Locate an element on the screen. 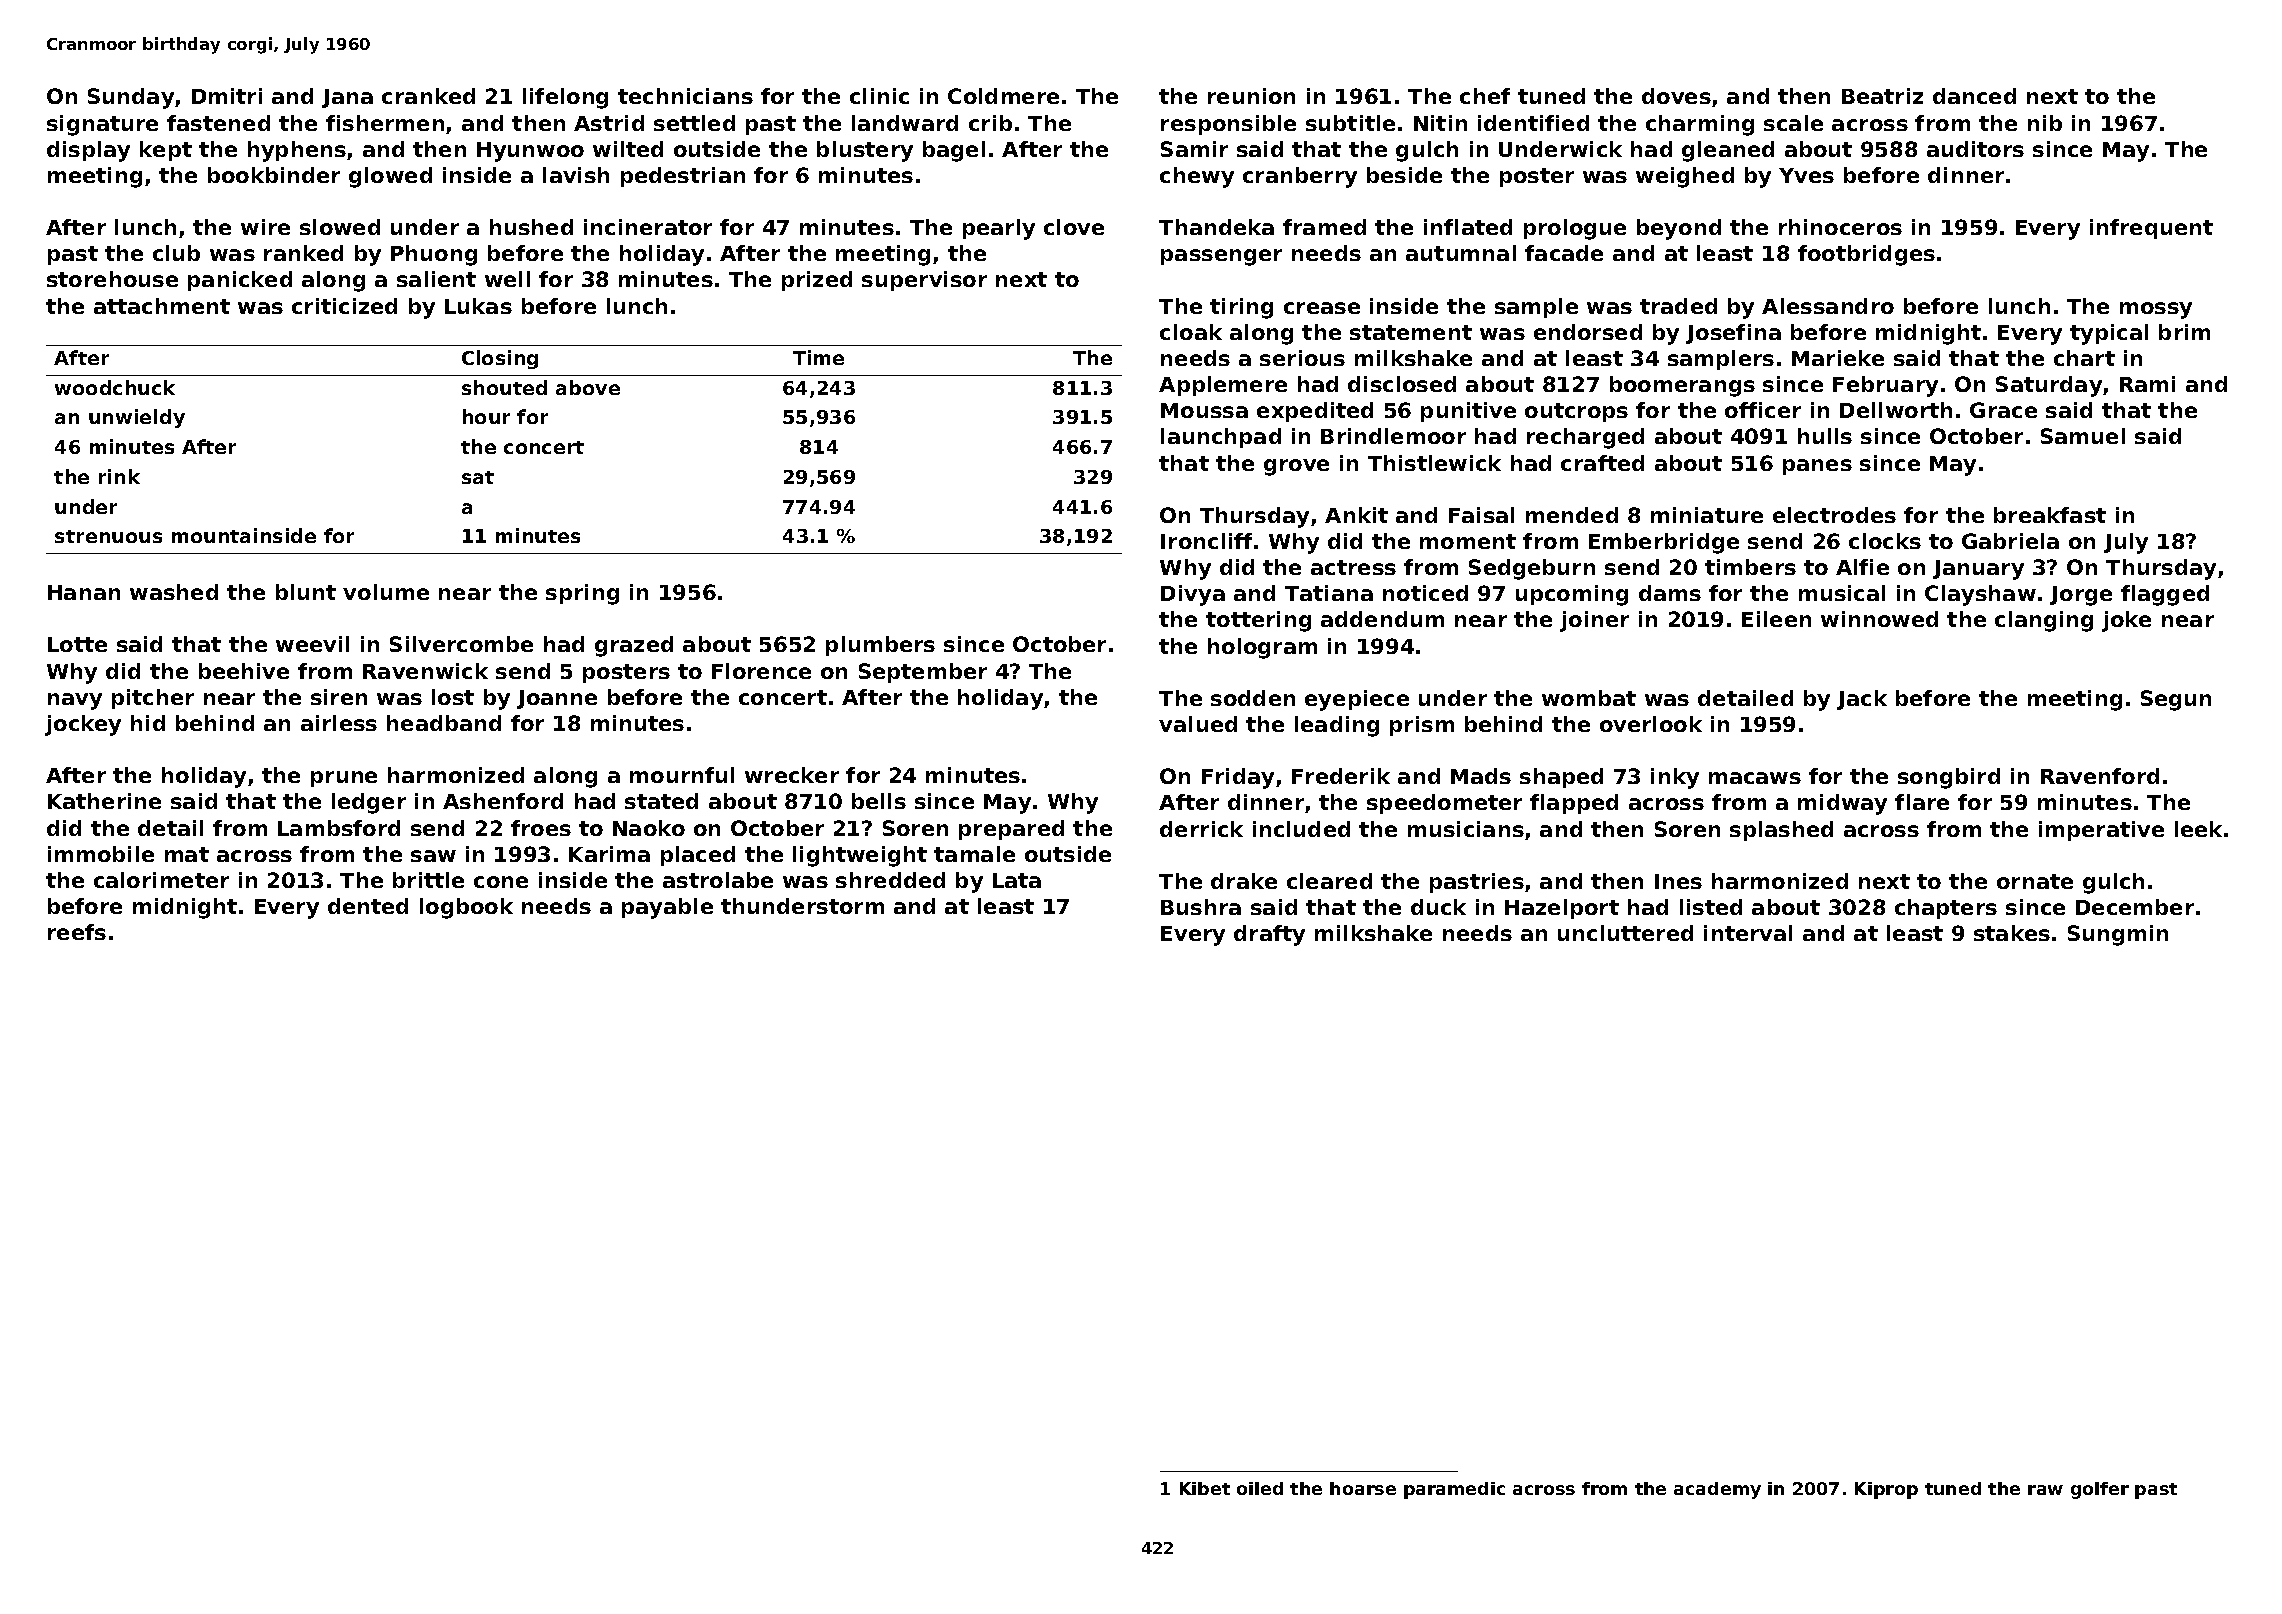 This screenshot has width=2282, height=1614. display is located at coordinates (88, 151).
